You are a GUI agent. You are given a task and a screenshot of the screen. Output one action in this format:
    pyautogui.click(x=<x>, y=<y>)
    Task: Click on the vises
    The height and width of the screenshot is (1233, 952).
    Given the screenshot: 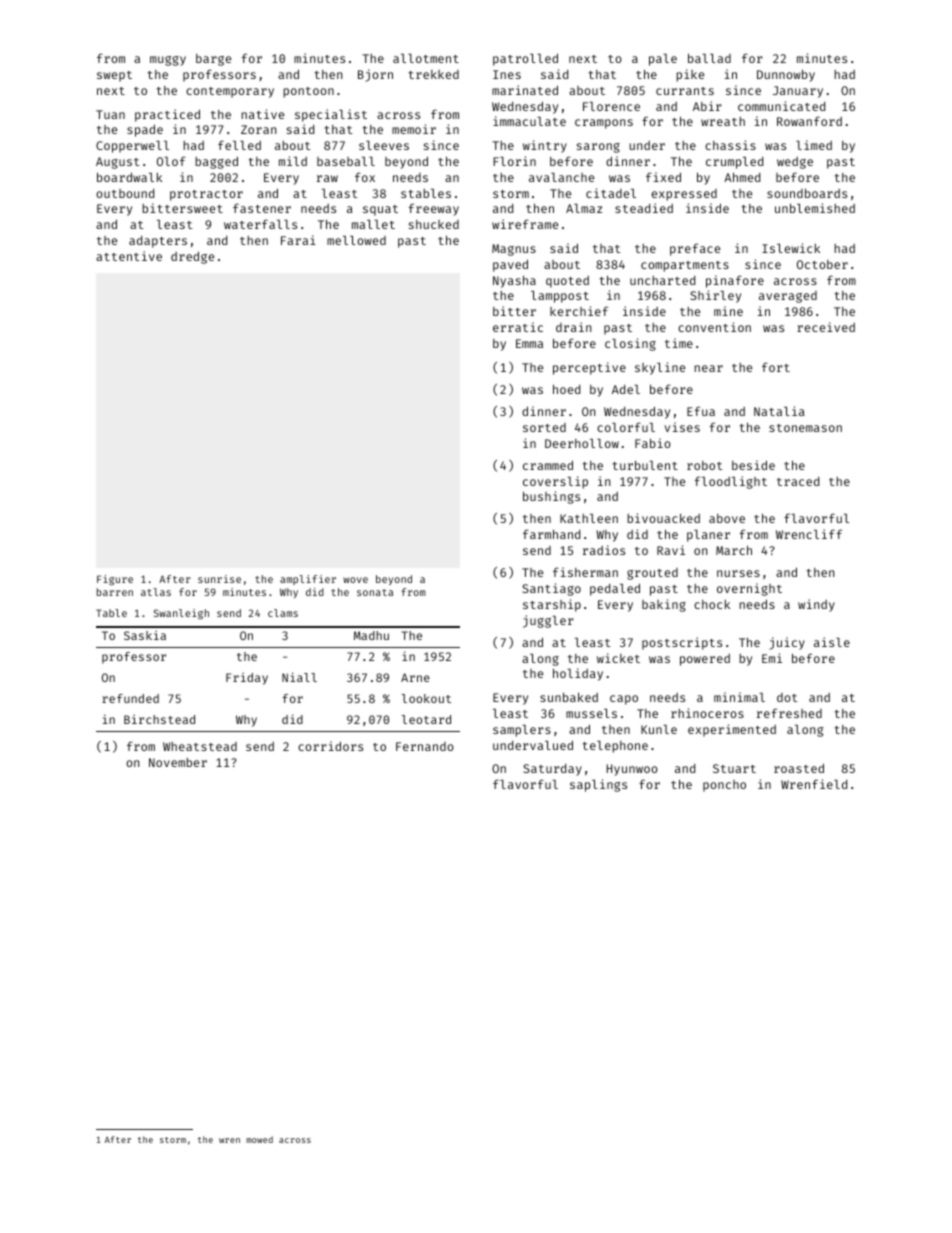 What is the action you would take?
    pyautogui.click(x=682, y=427)
